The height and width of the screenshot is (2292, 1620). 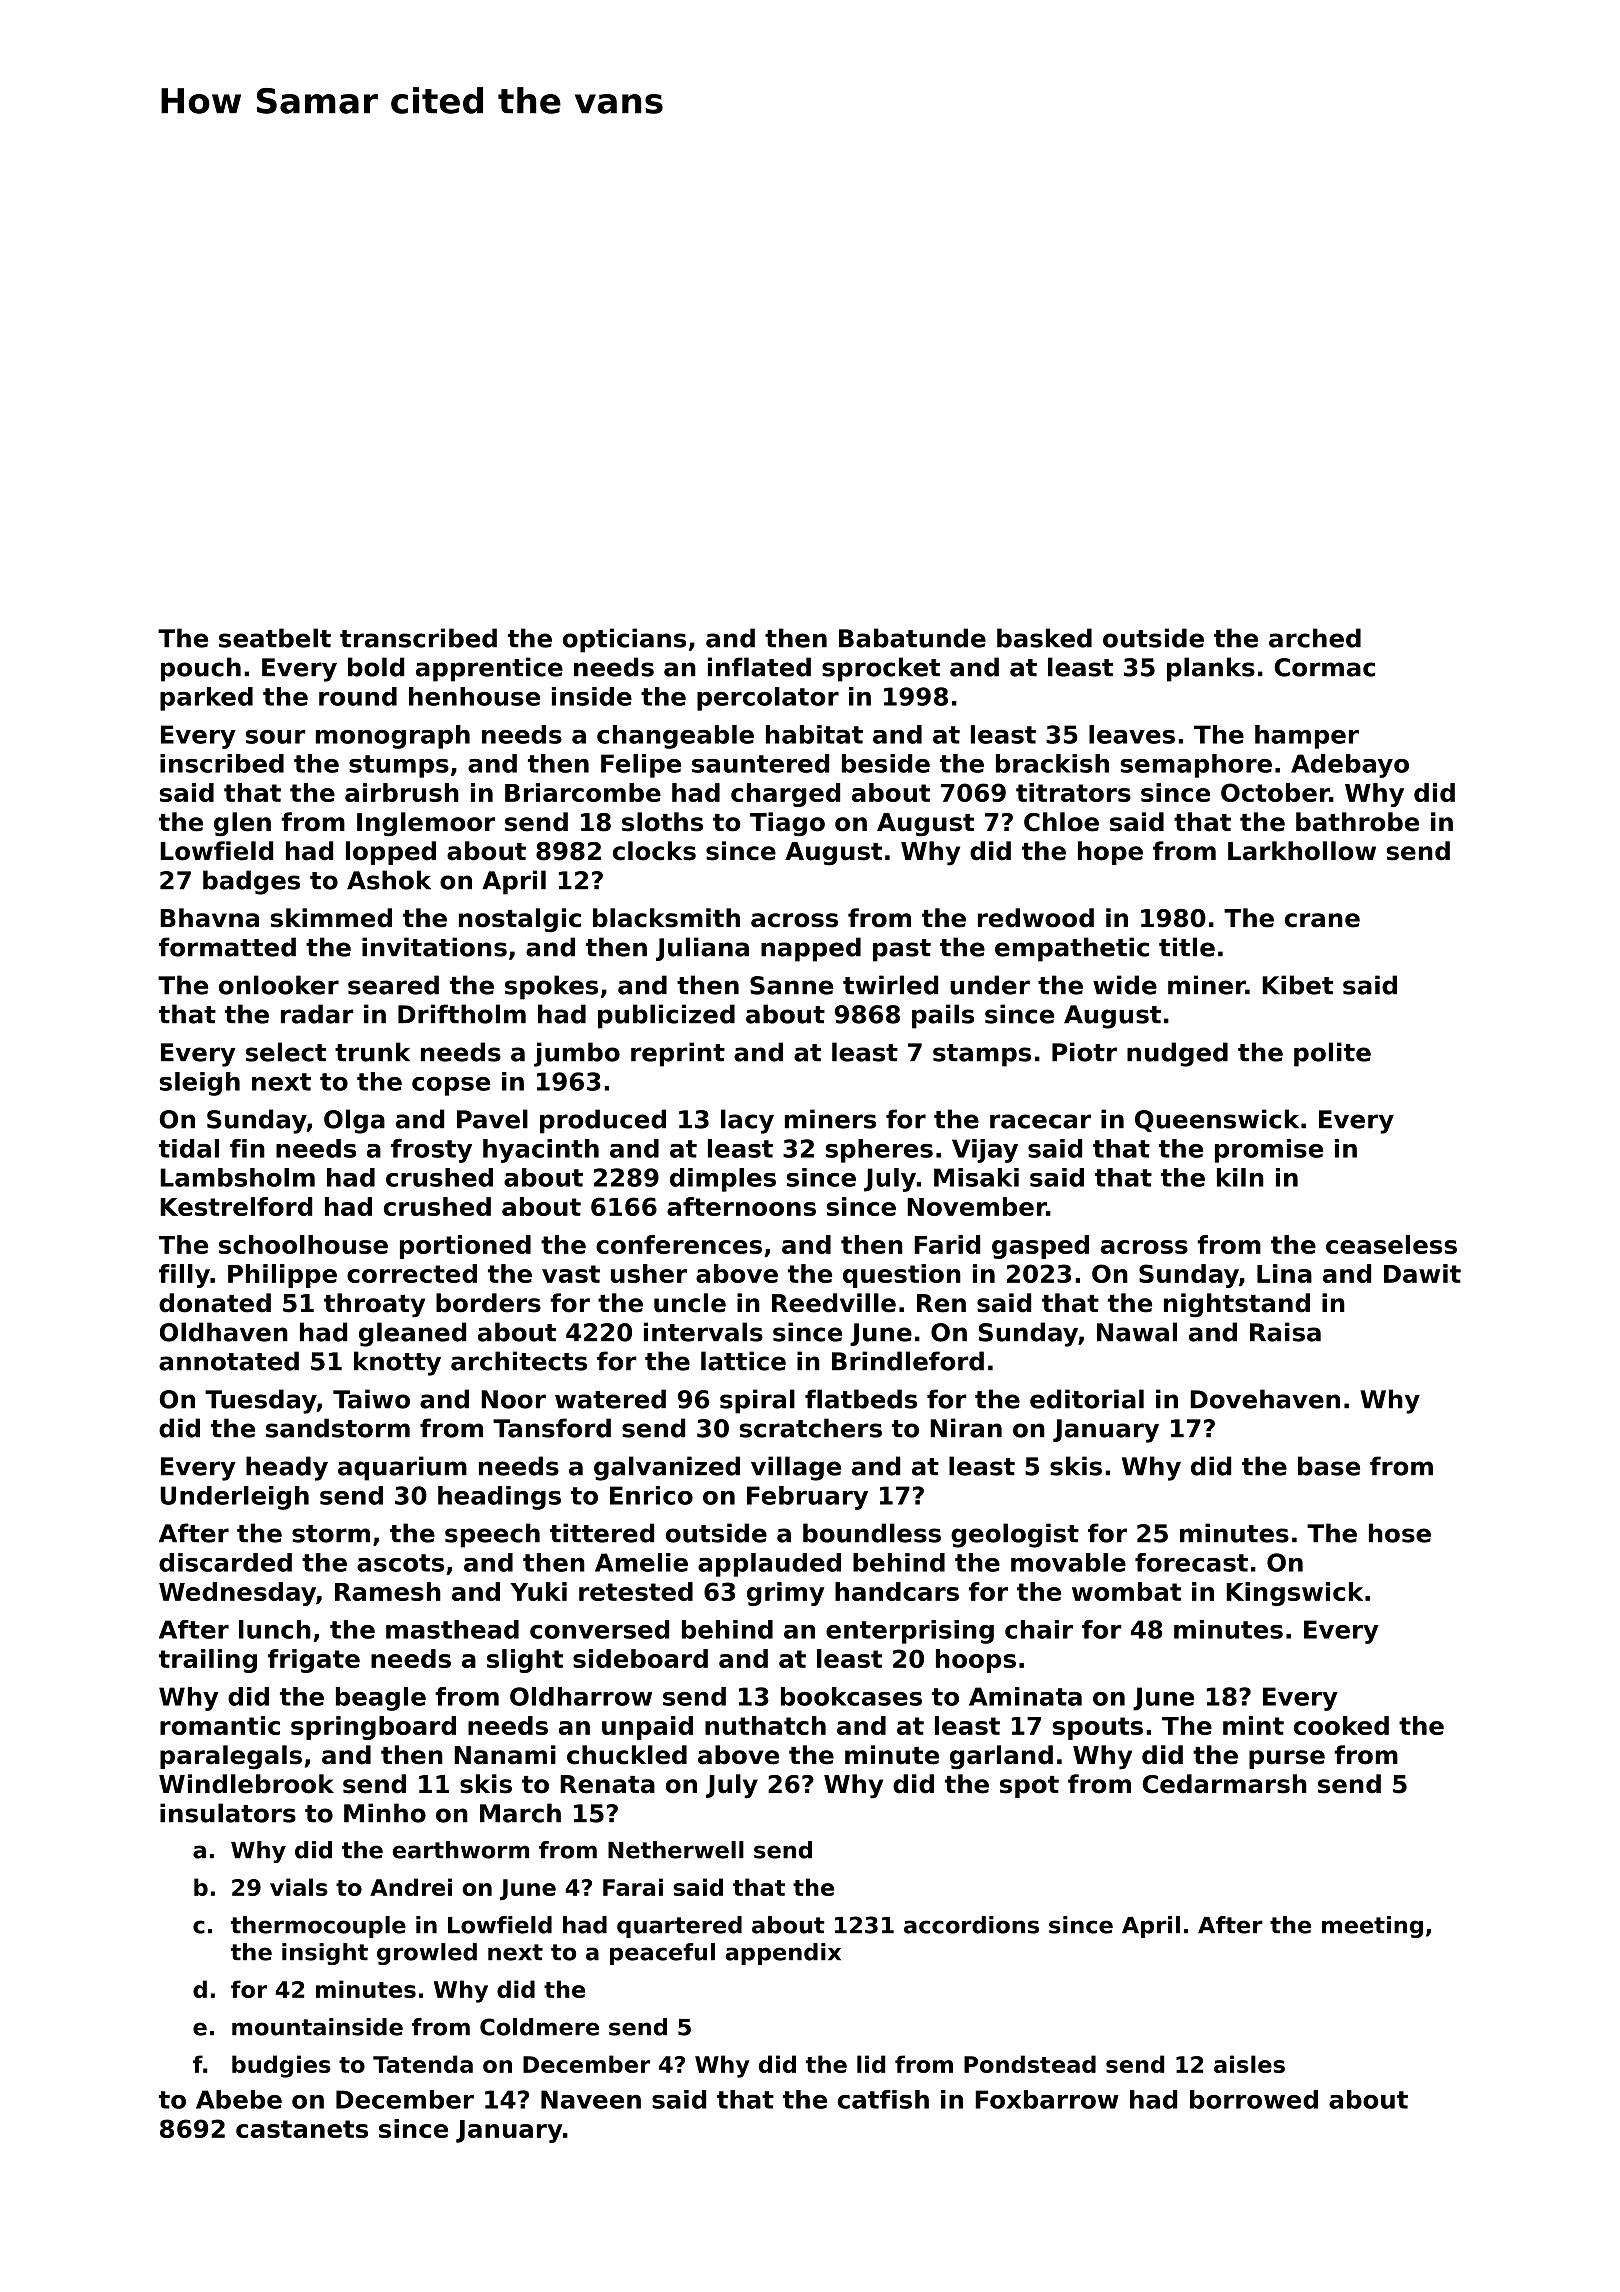 I want to click on sloths, so click(x=662, y=822).
